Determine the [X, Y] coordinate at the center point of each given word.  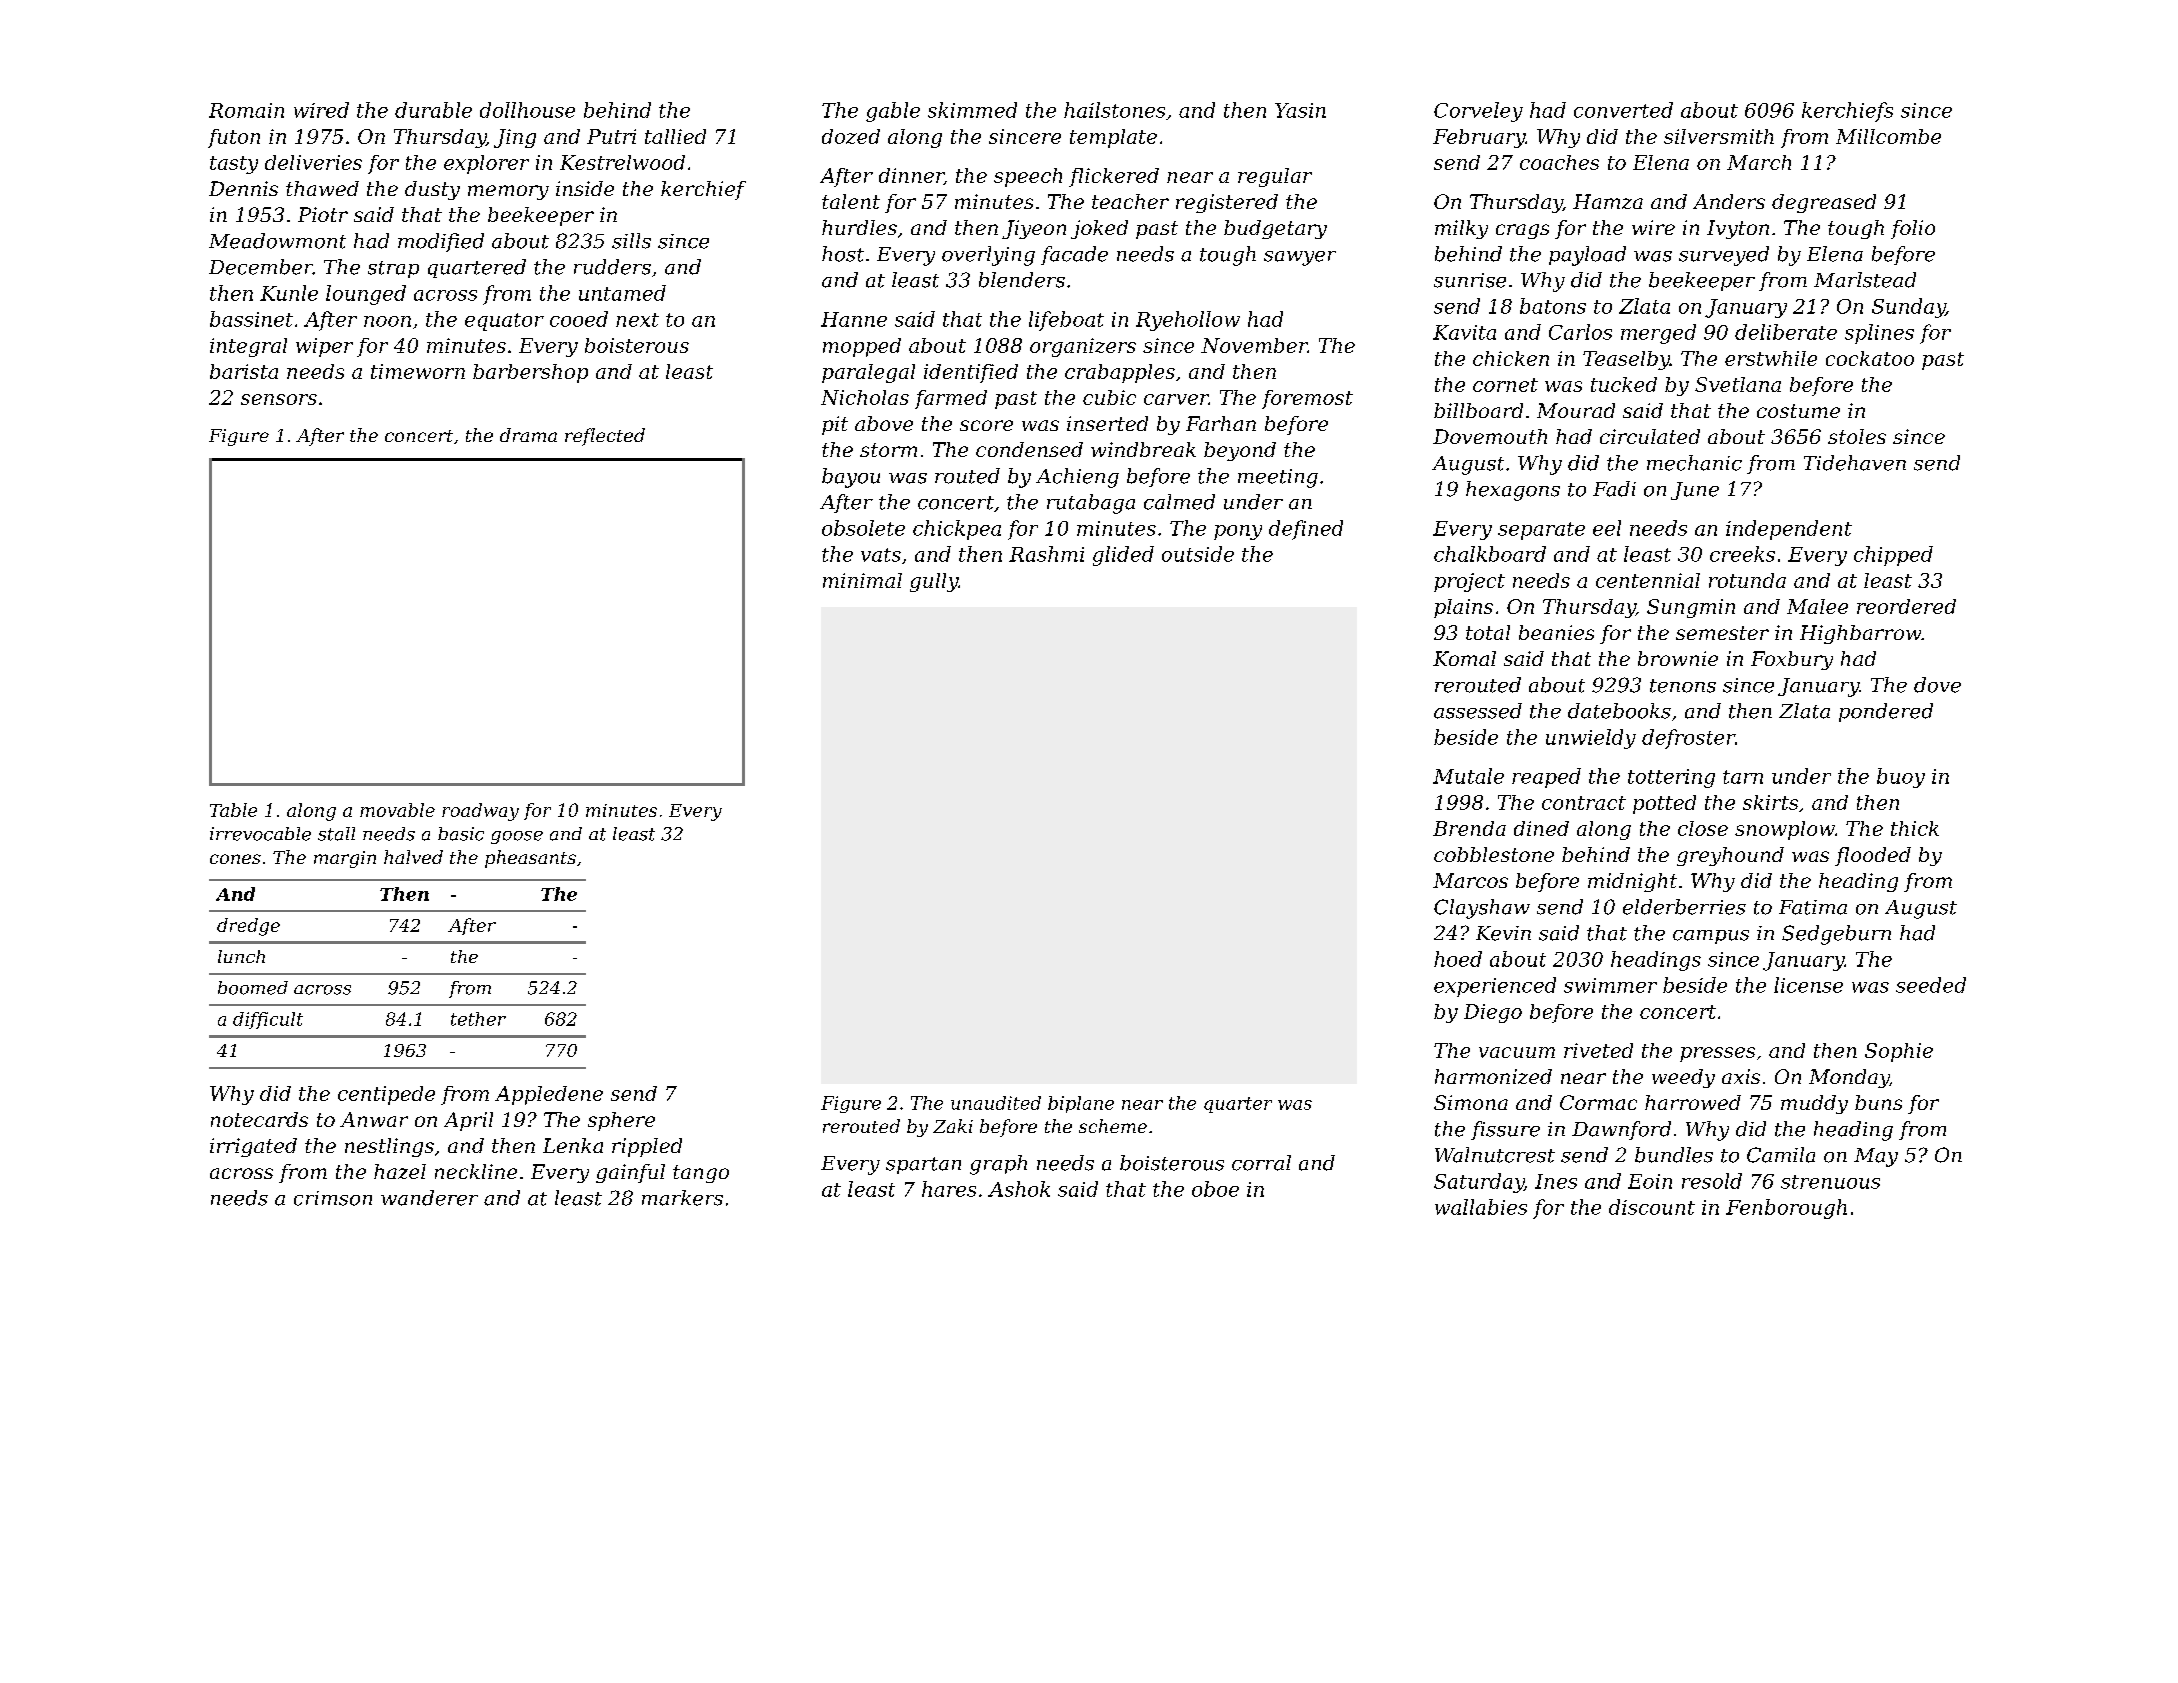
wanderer [429, 1198]
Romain [246, 110]
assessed [1478, 711]
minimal [862, 580]
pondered [1886, 712]
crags [1522, 231]
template [1113, 138]
